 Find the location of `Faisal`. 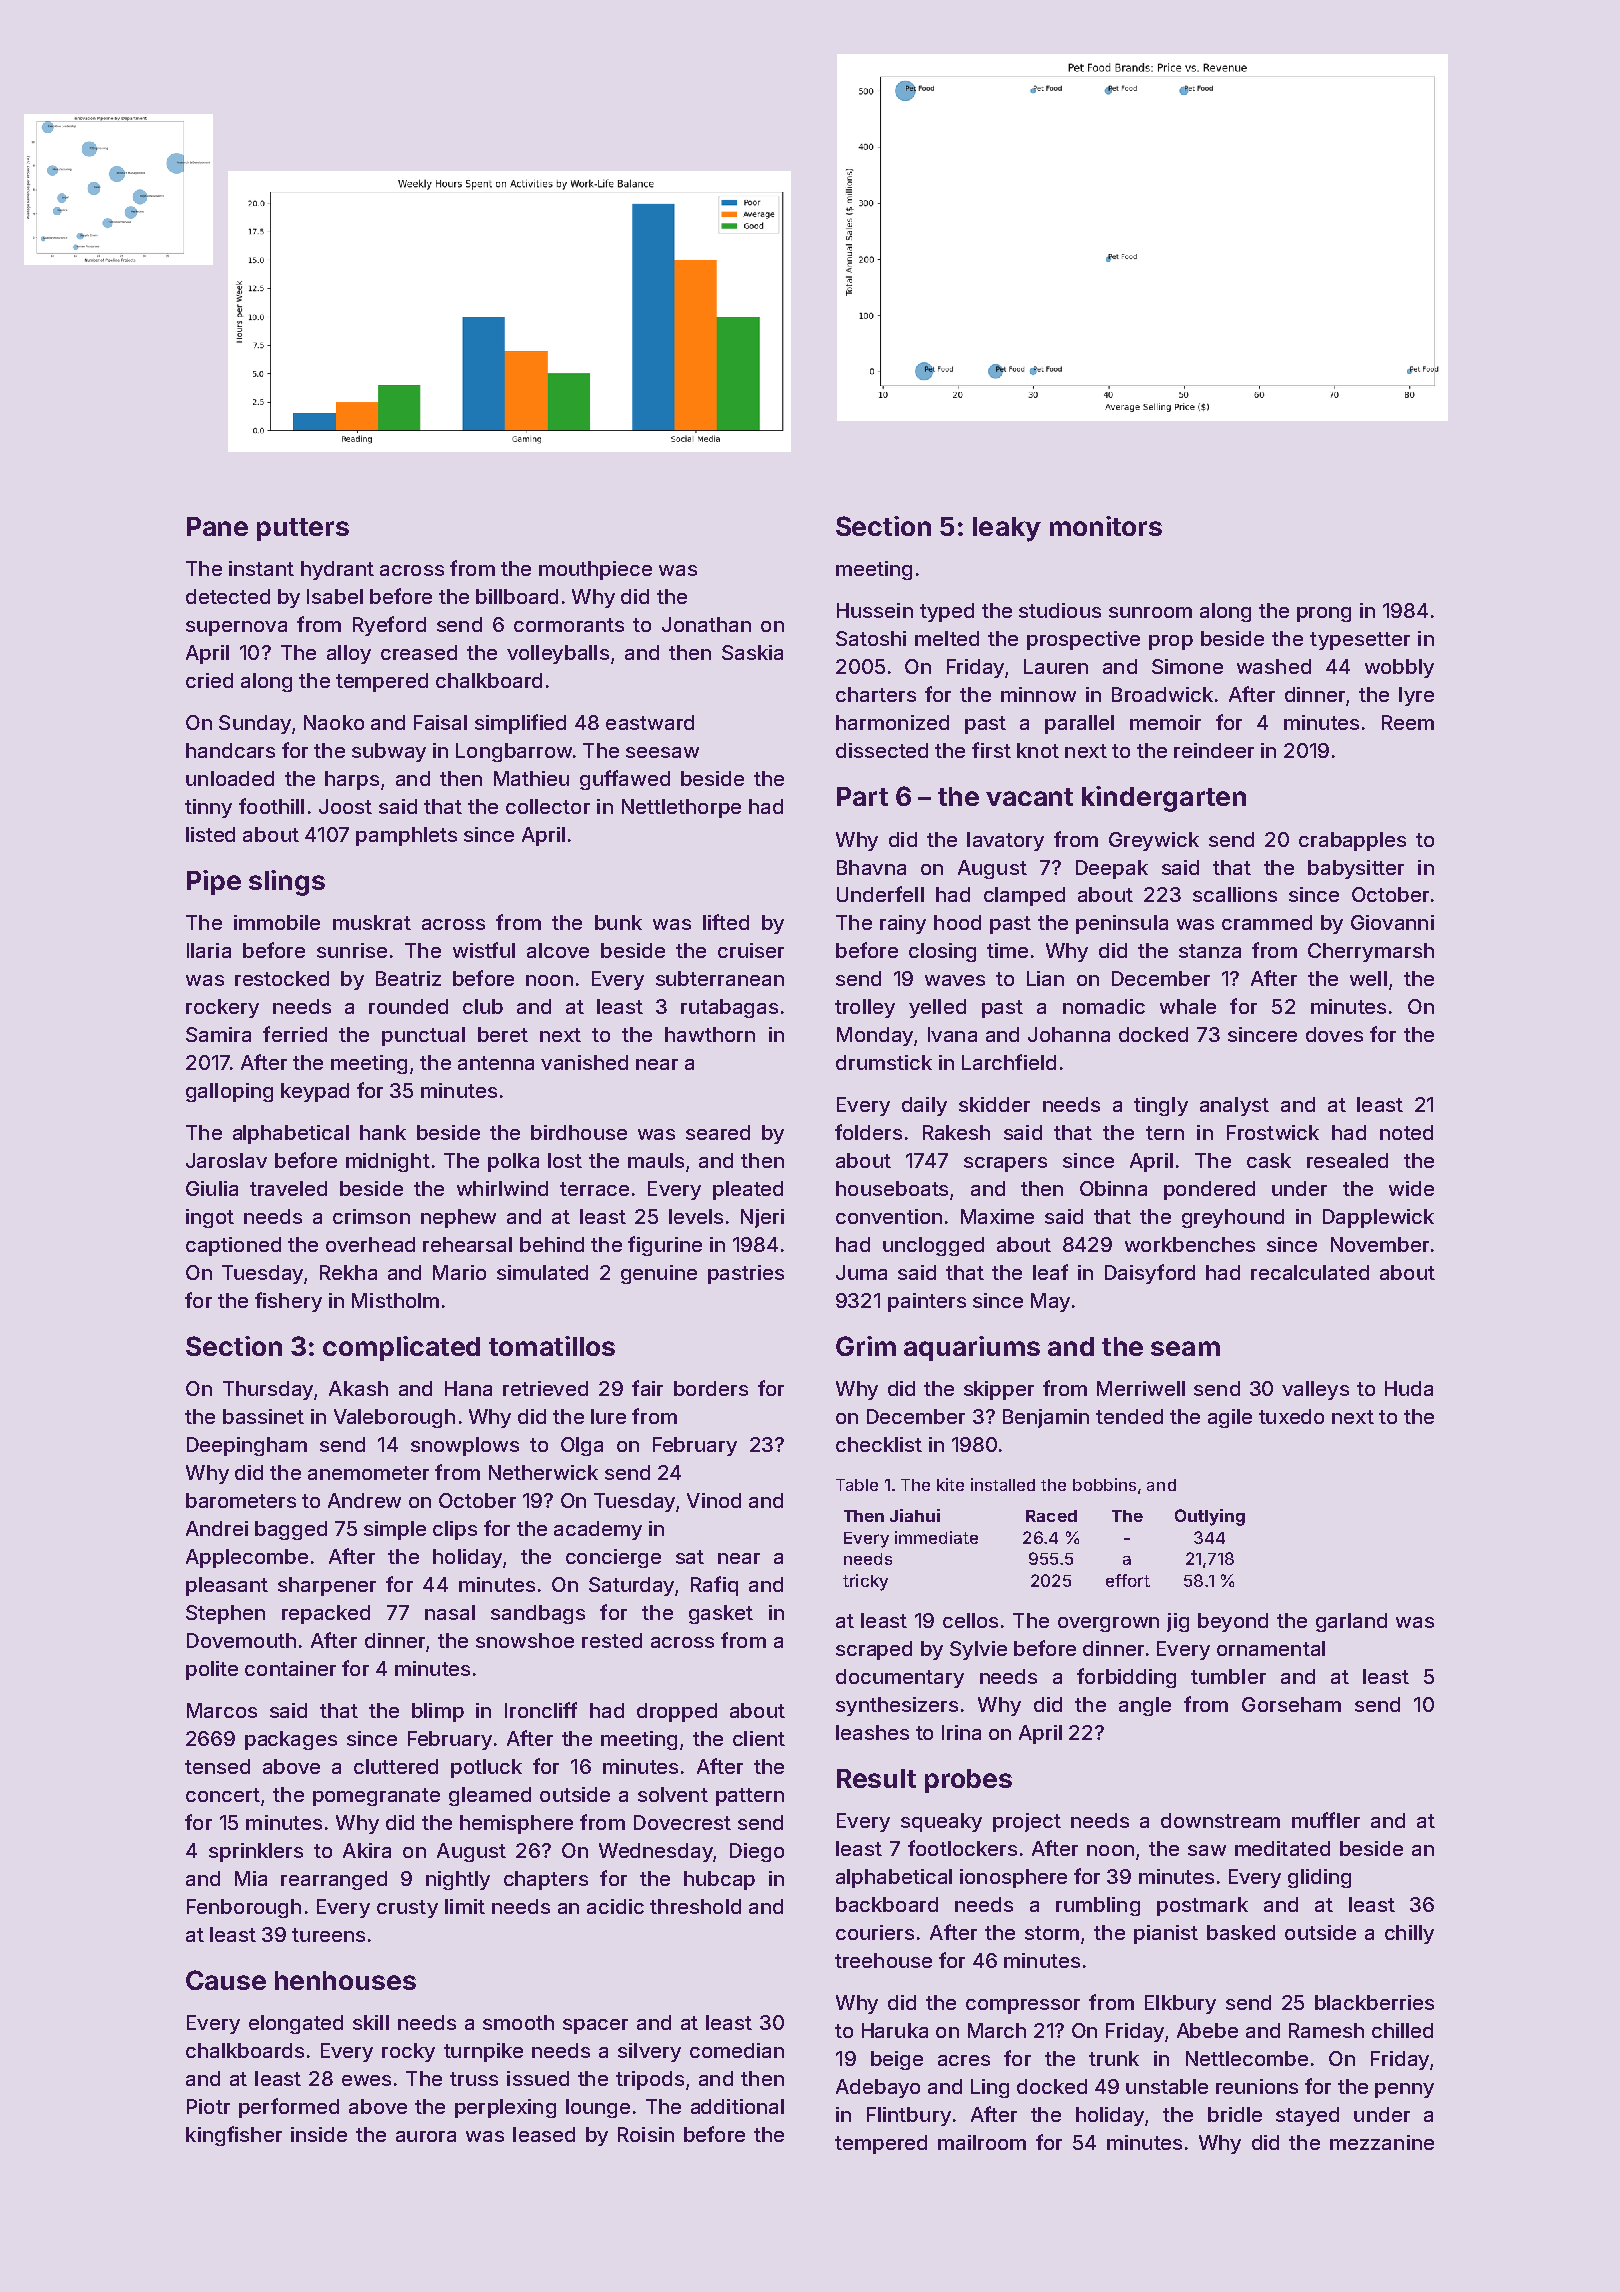

Faisal is located at coordinates (440, 722).
